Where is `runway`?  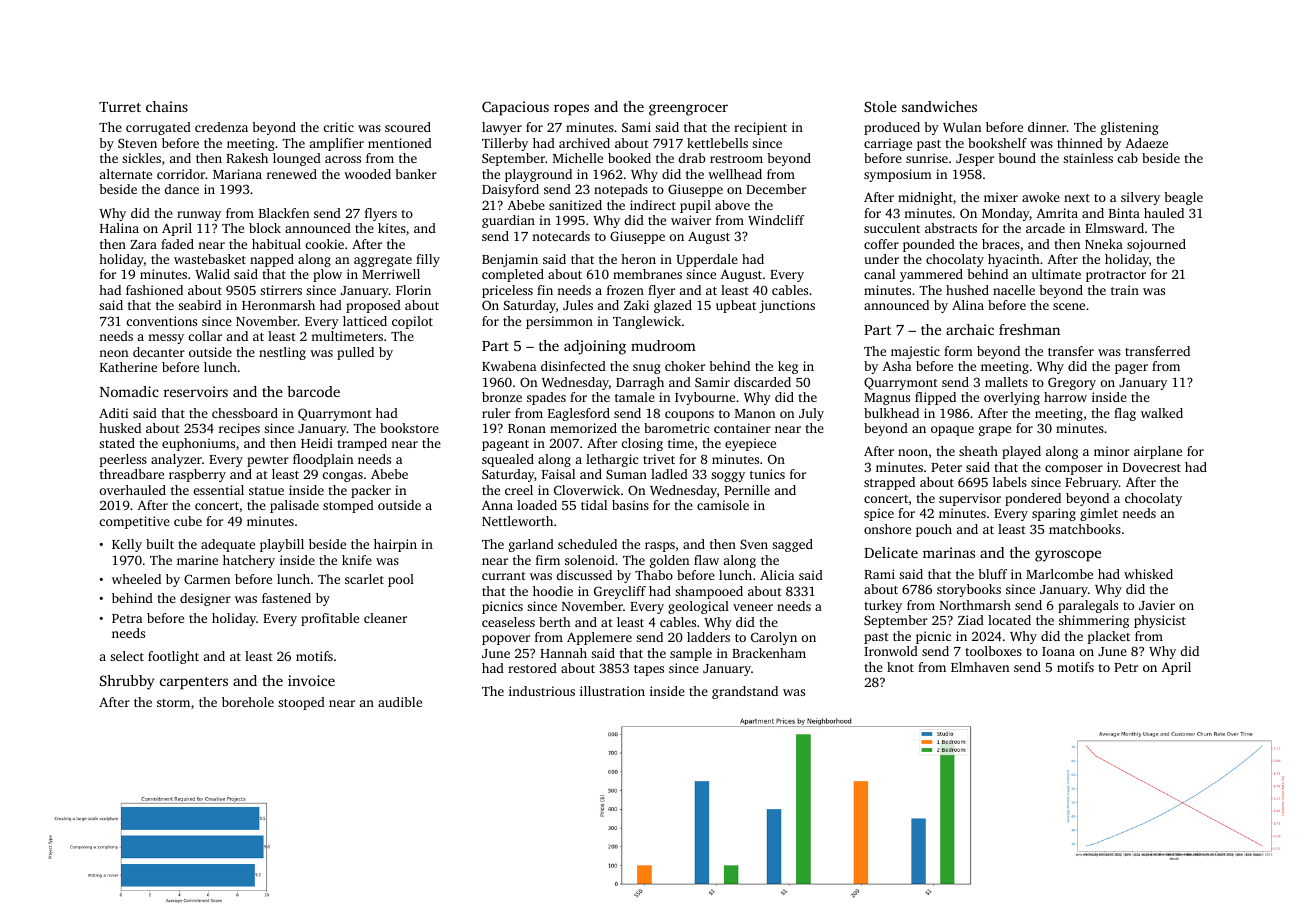 runway is located at coordinates (199, 216).
